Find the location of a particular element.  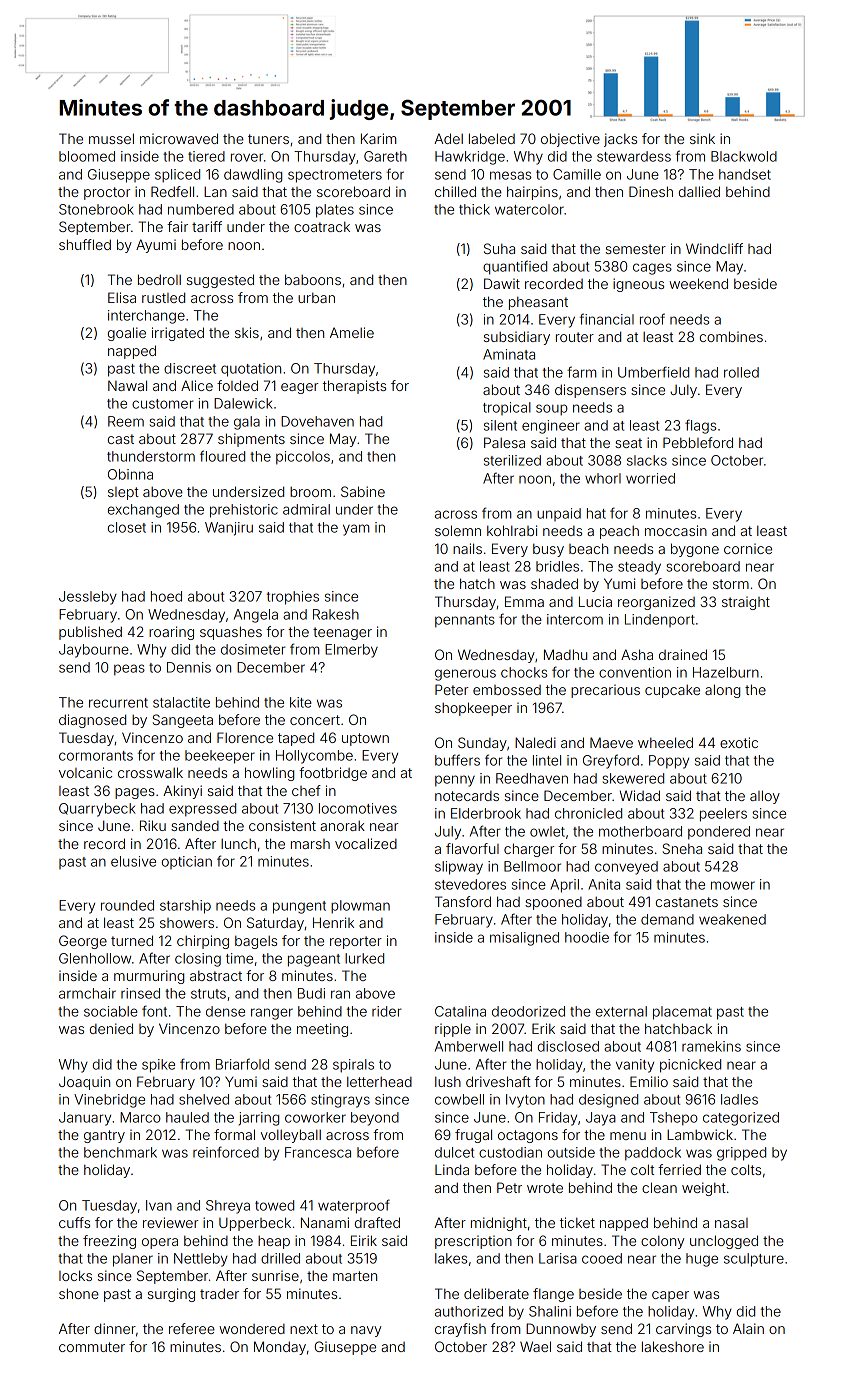

Dalewick is located at coordinates (243, 403).
